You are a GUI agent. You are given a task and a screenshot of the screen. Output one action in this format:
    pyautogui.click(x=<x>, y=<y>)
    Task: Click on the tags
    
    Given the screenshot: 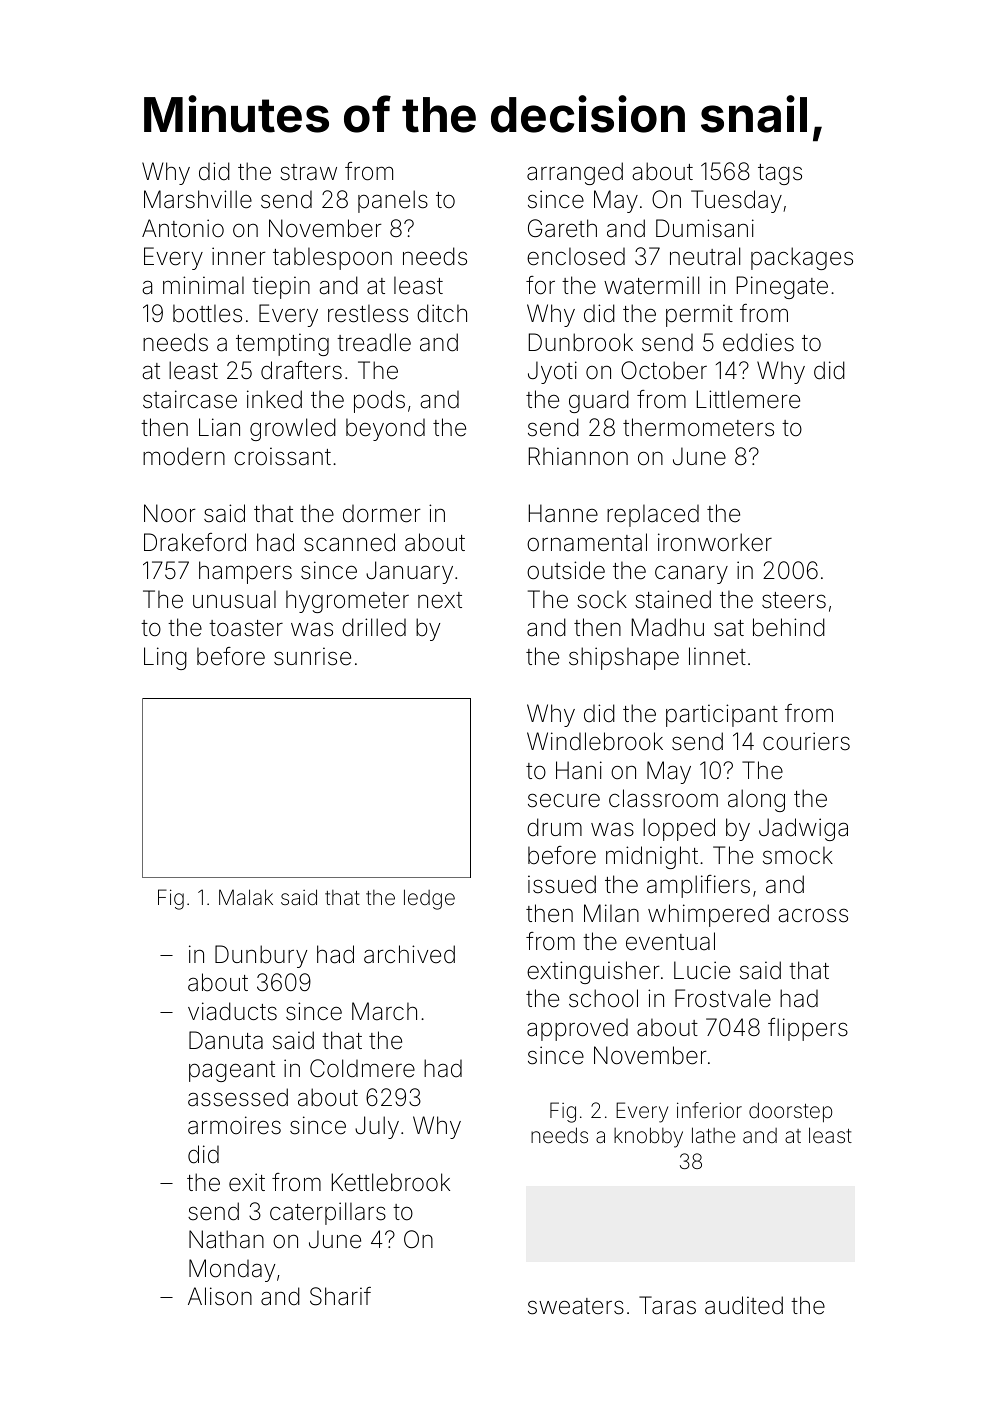 What is the action you would take?
    pyautogui.click(x=780, y=174)
